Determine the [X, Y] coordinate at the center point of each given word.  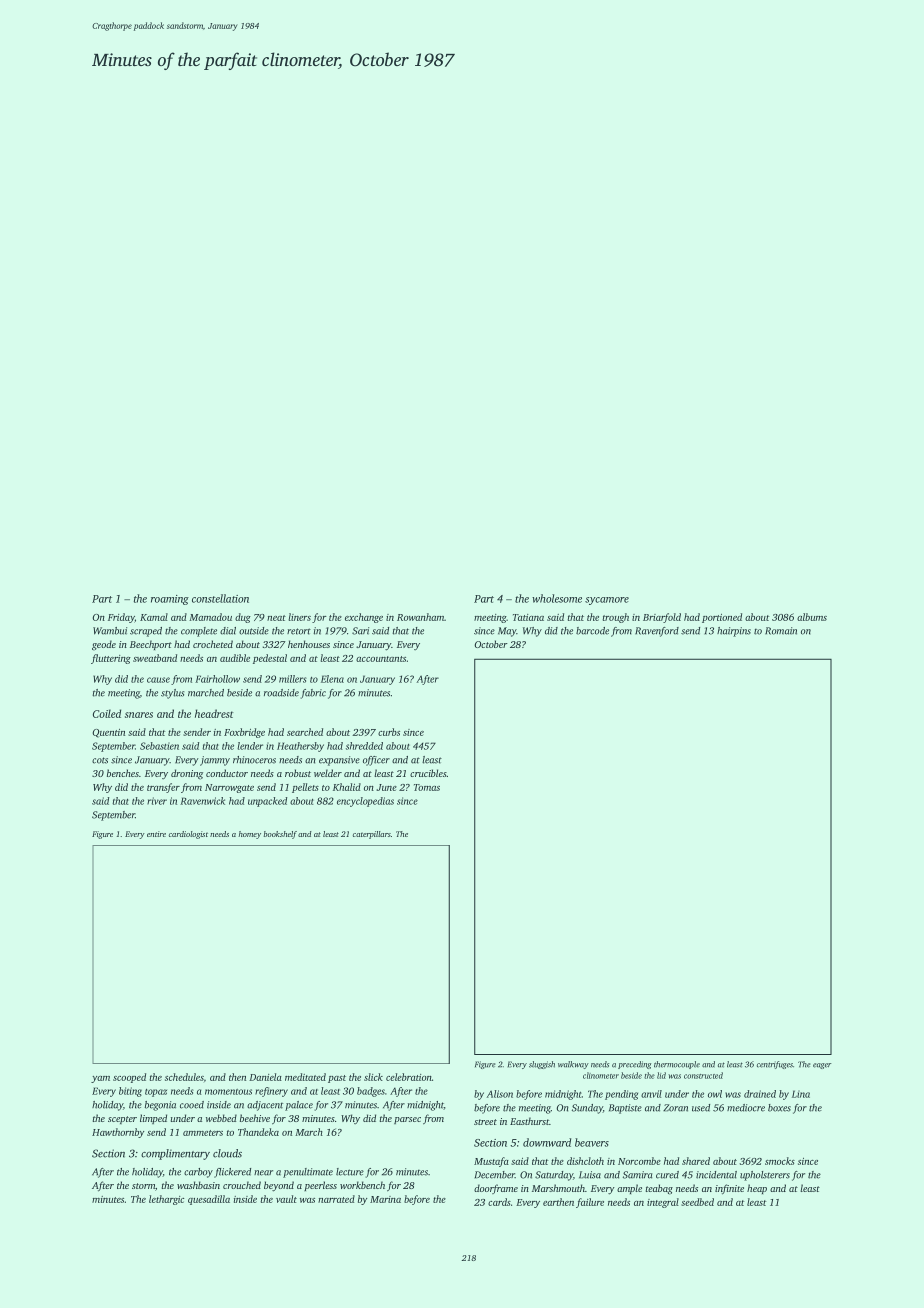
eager [822, 1066]
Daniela [265, 1077]
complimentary [175, 1154]
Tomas [427, 787]
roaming [170, 600]
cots [100, 760]
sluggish [542, 1065]
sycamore [607, 601]
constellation [220, 598]
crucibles [428, 773]
